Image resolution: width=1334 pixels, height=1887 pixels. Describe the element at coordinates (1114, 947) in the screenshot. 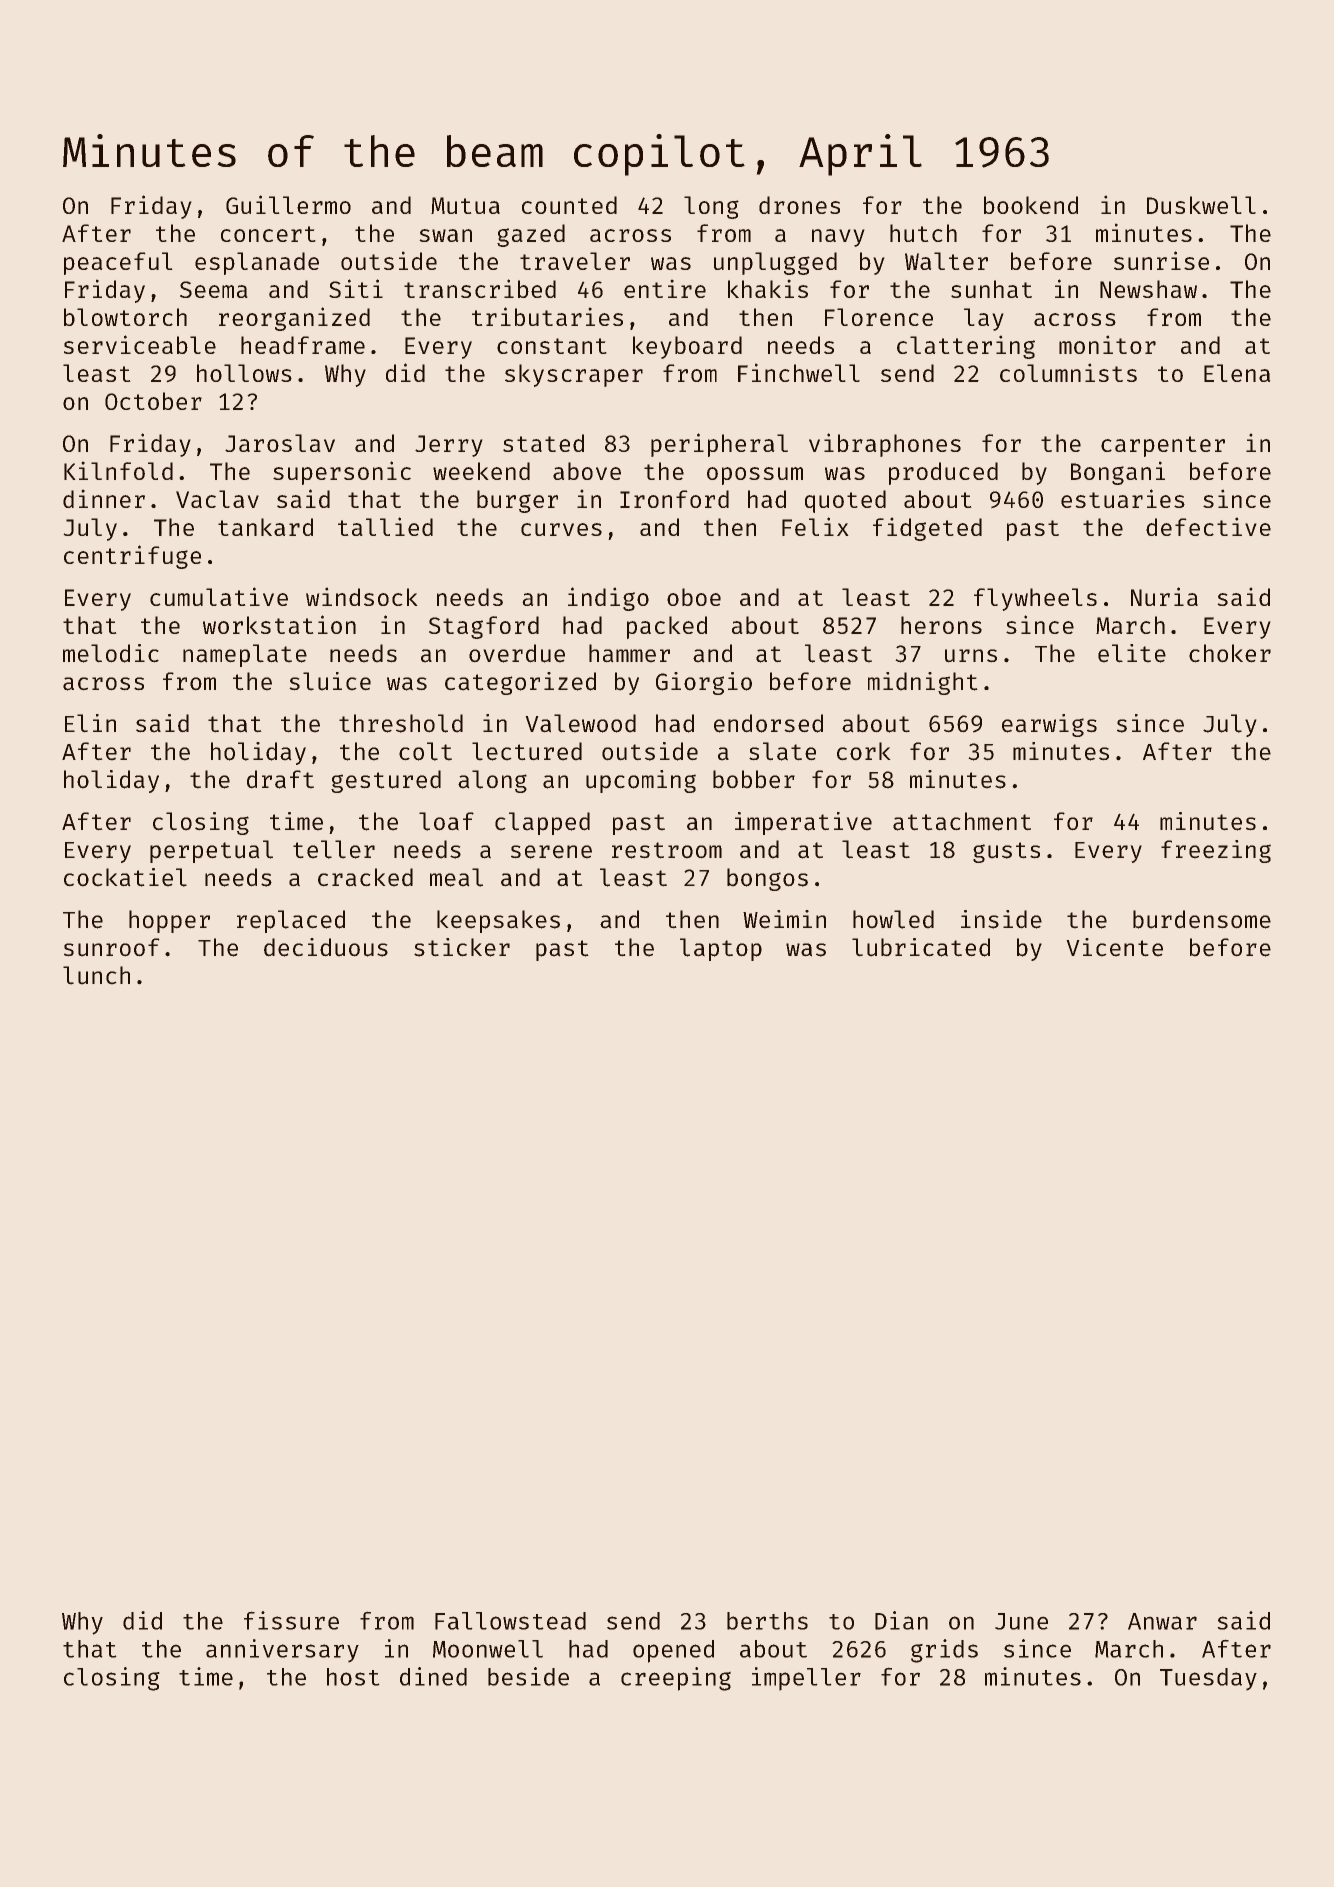

I see `Vicente` at that location.
